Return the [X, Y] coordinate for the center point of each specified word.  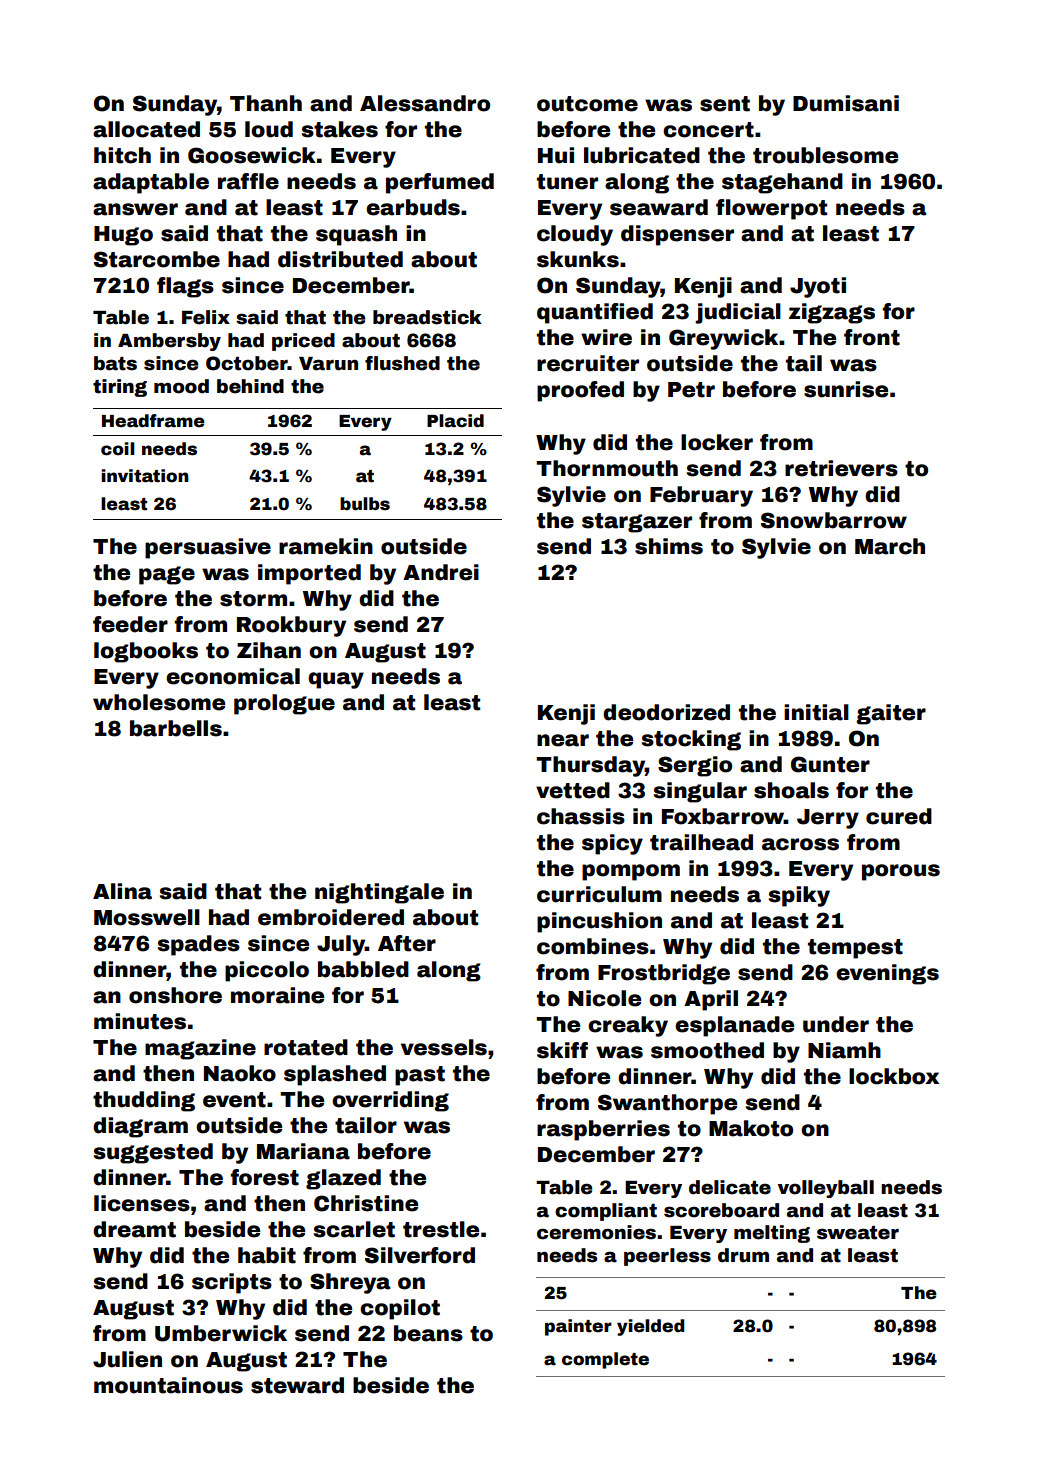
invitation [145, 476]
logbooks [146, 652]
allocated [146, 129]
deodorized [666, 712]
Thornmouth [607, 468]
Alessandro [425, 103]
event [234, 1100]
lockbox [894, 1076]
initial [816, 712]
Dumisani [846, 103]
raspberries [603, 1130]
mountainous [168, 1385]
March [890, 546]
